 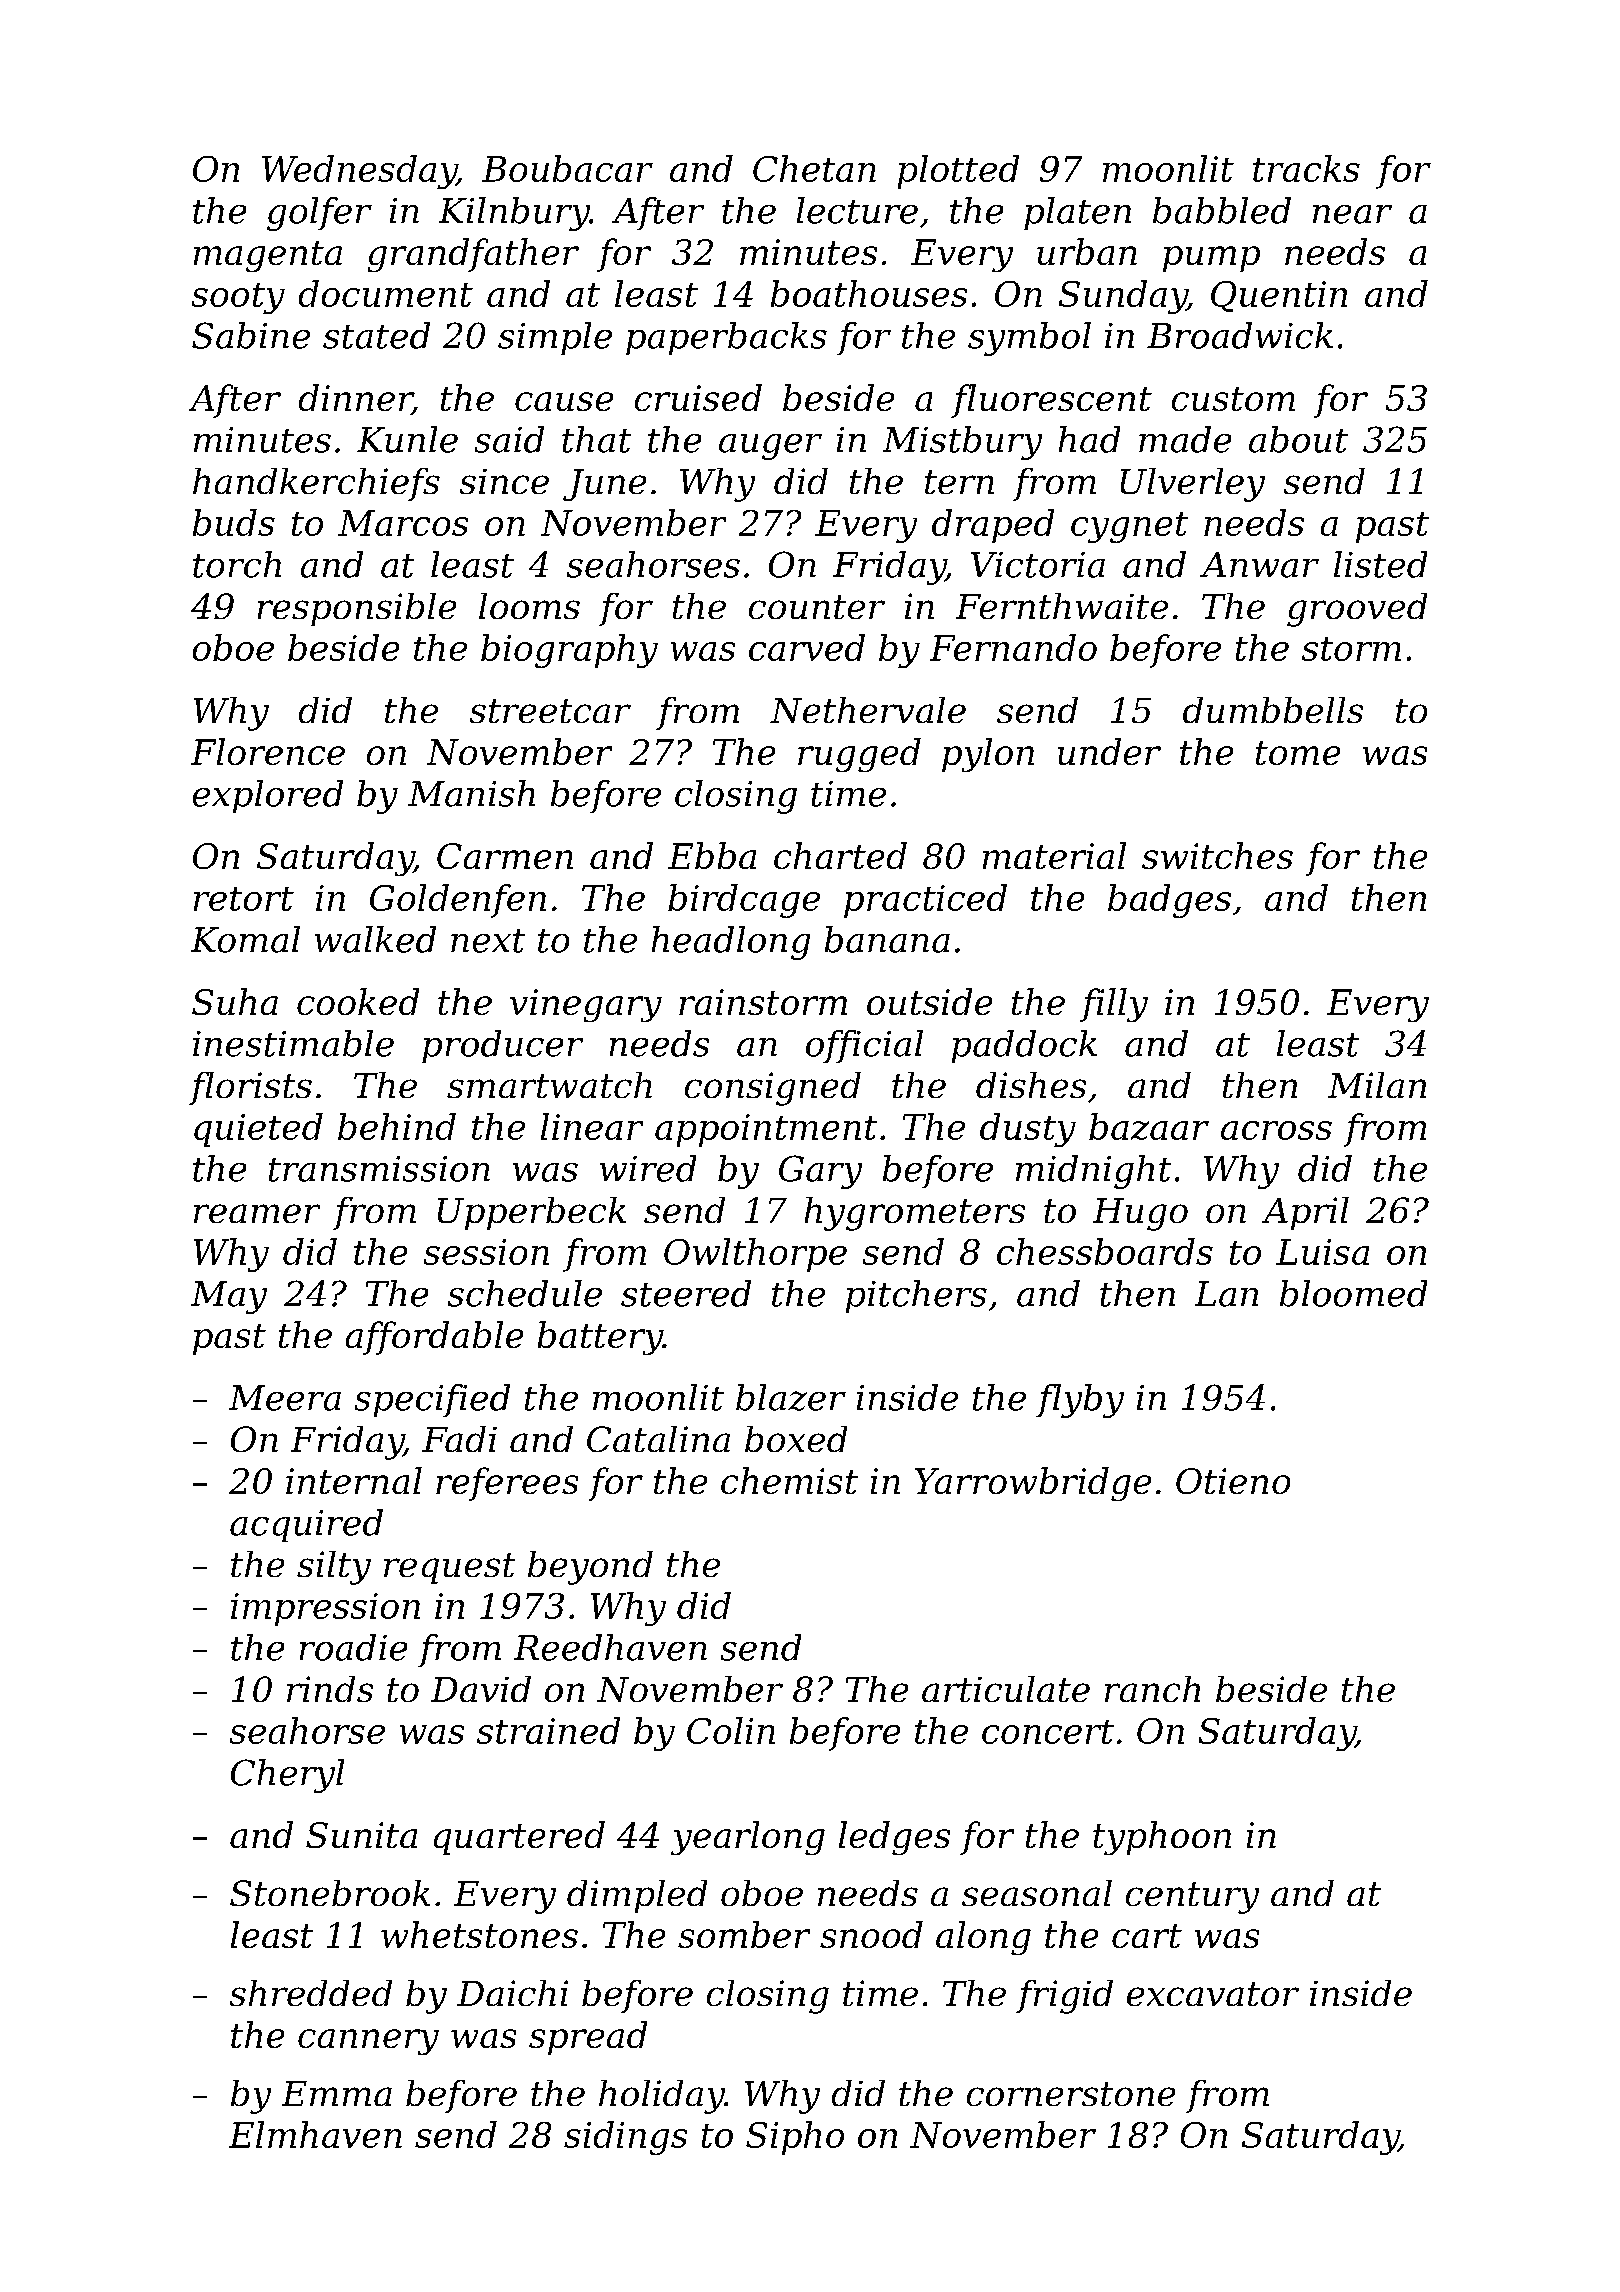 What do you see at coordinates (512, 1993) in the screenshot?
I see `Daichi` at bounding box center [512, 1993].
